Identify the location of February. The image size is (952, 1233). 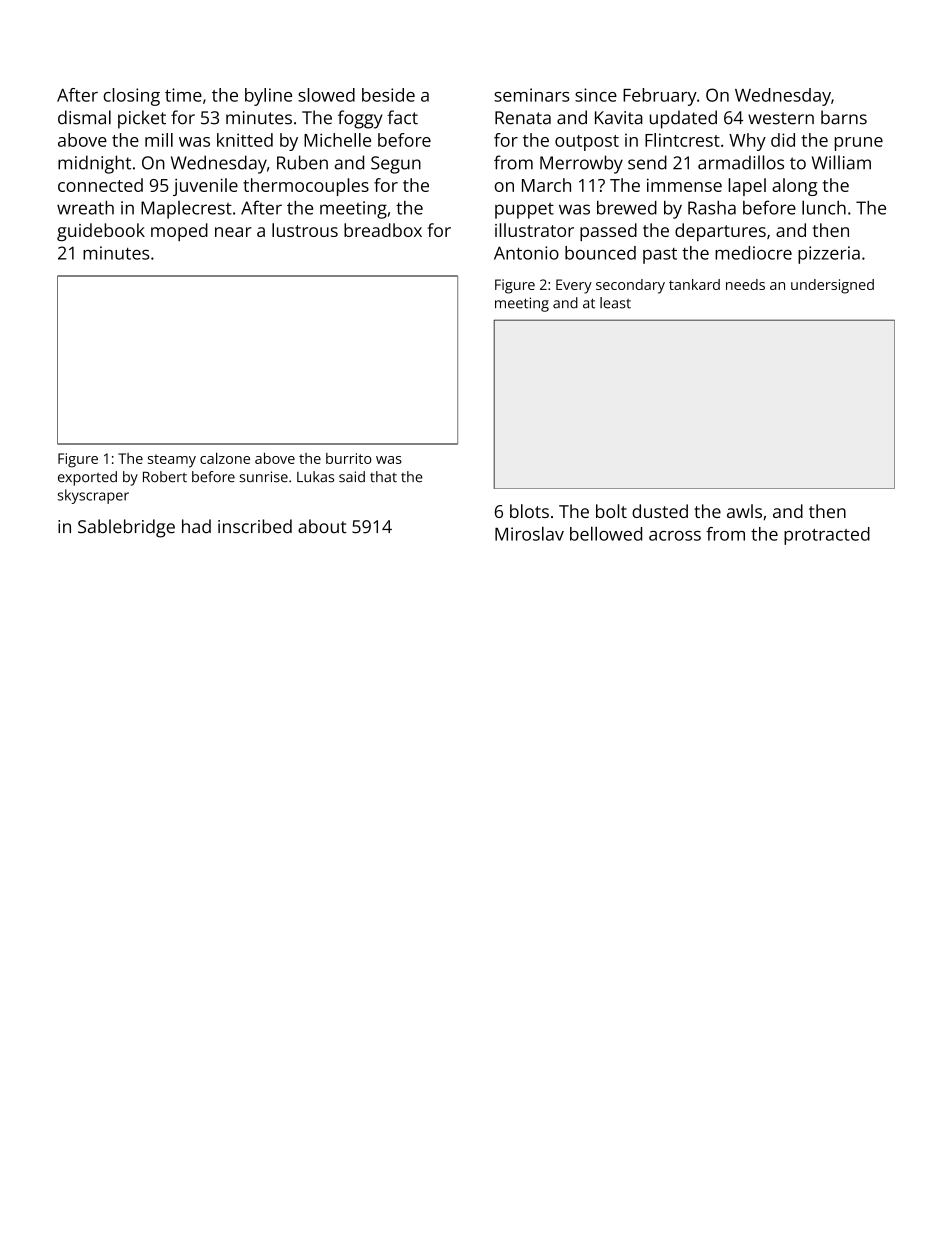
(660, 97).
